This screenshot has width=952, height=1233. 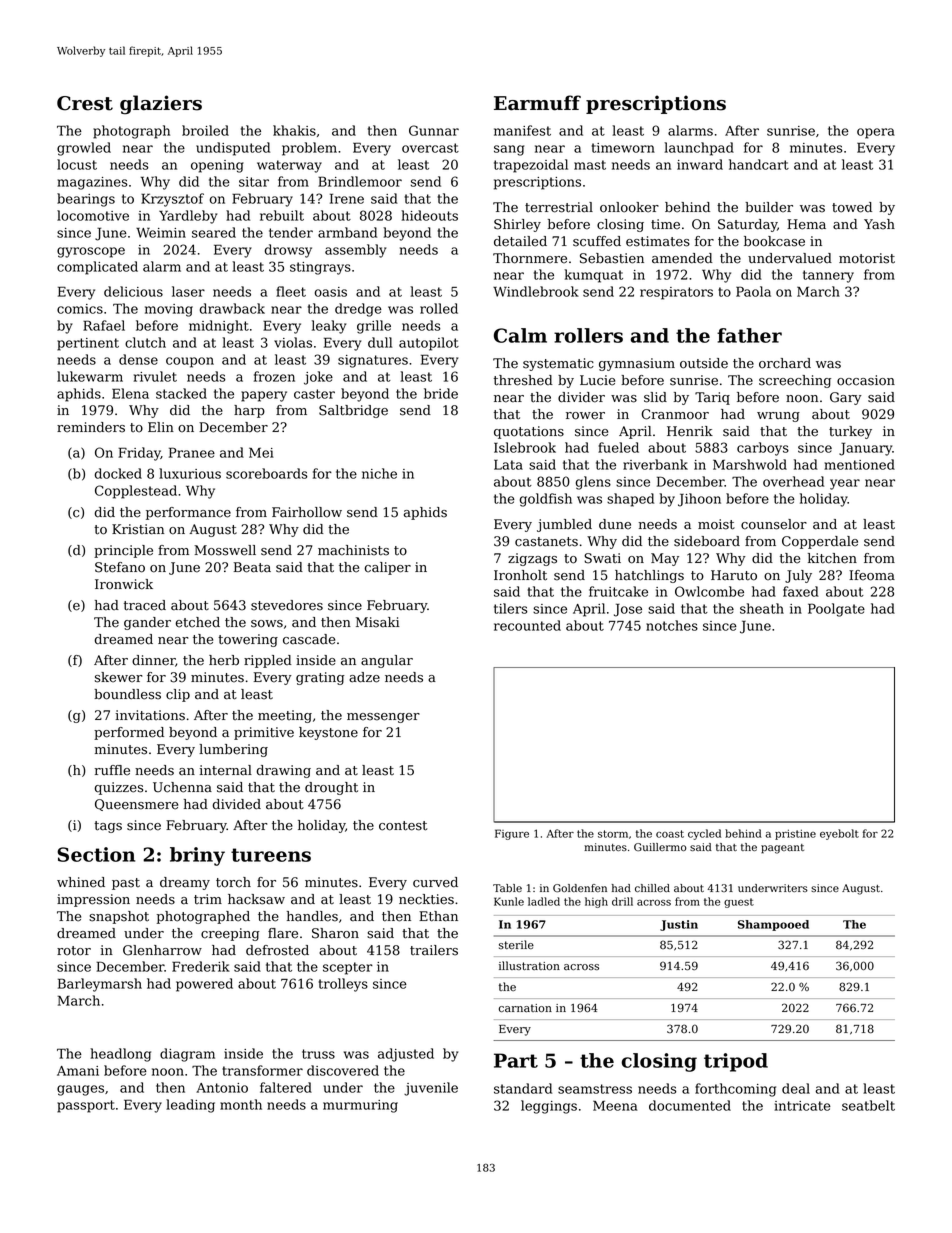 What do you see at coordinates (108, 827) in the screenshot?
I see `tags` at bounding box center [108, 827].
